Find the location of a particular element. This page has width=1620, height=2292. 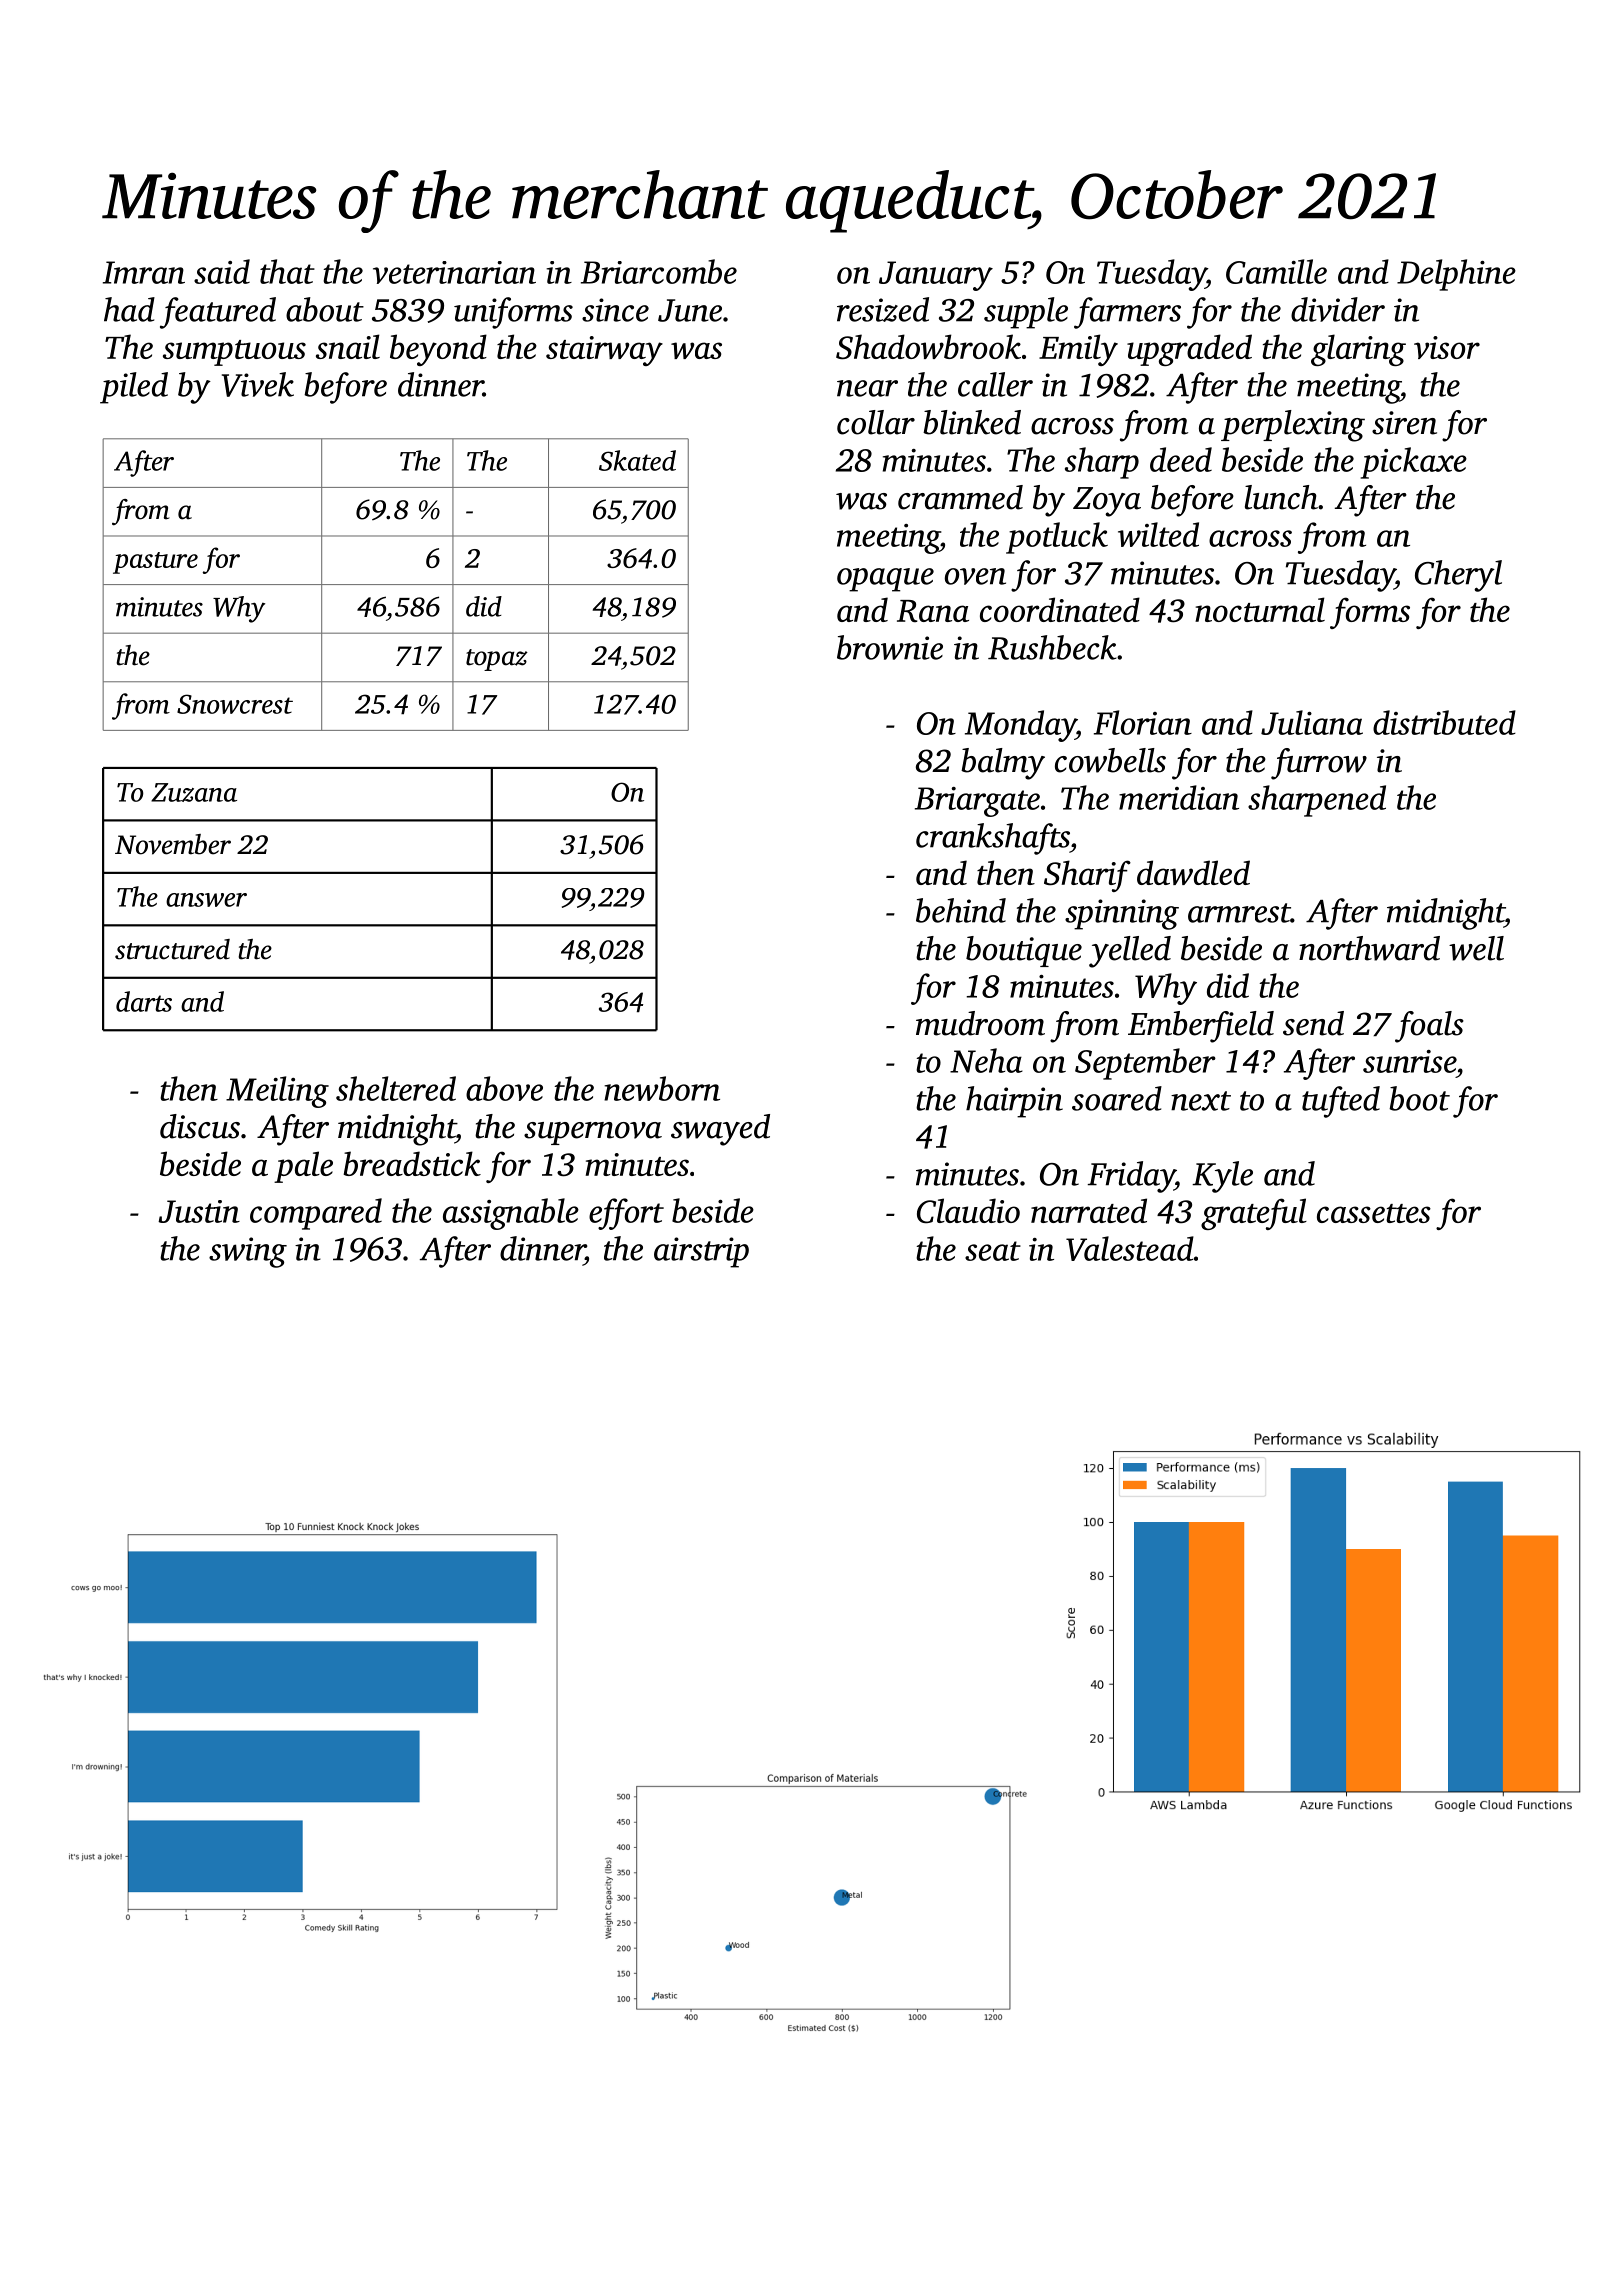

crammed is located at coordinates (960, 497).
